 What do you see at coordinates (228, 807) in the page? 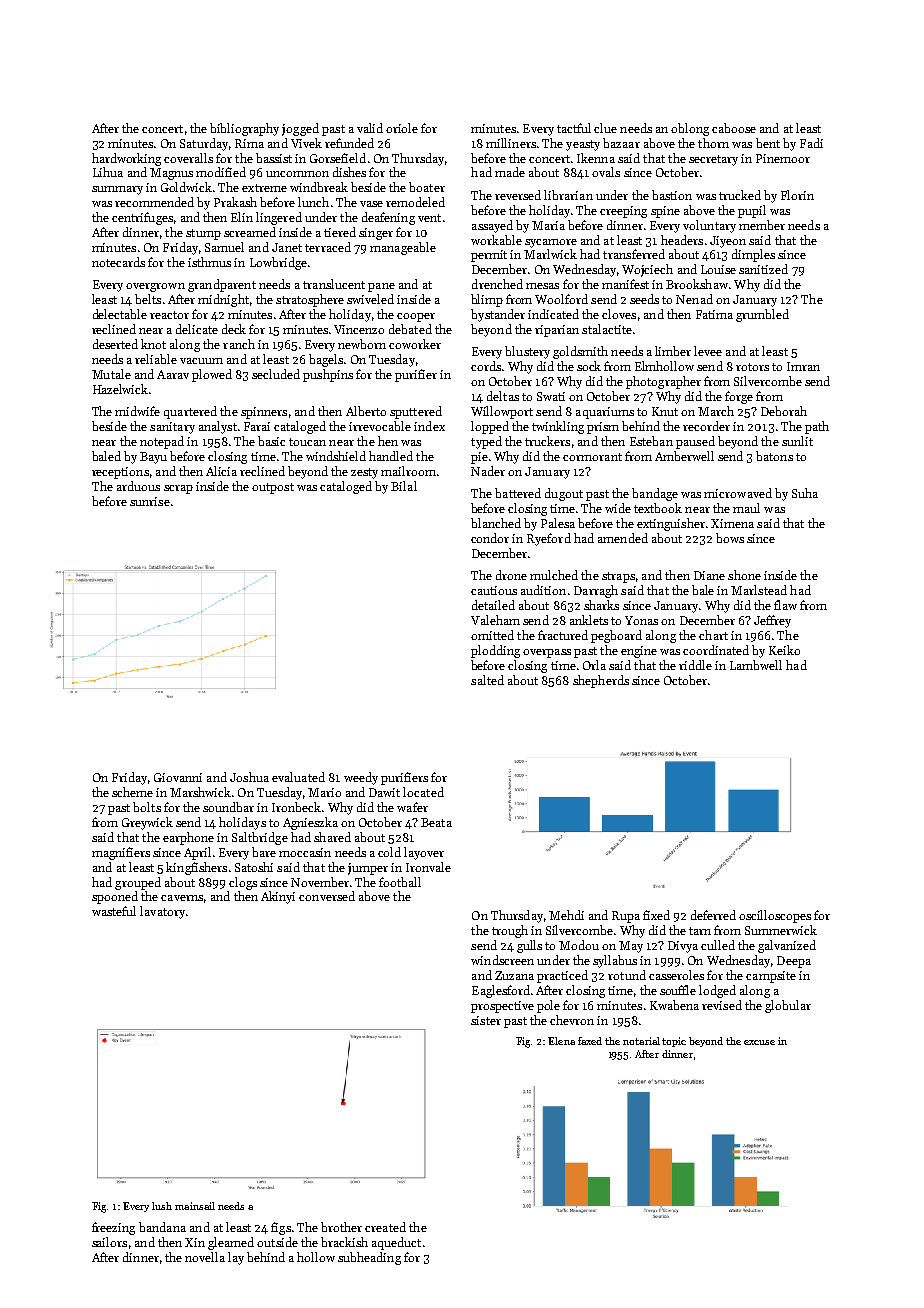
I see `soundbar` at bounding box center [228, 807].
